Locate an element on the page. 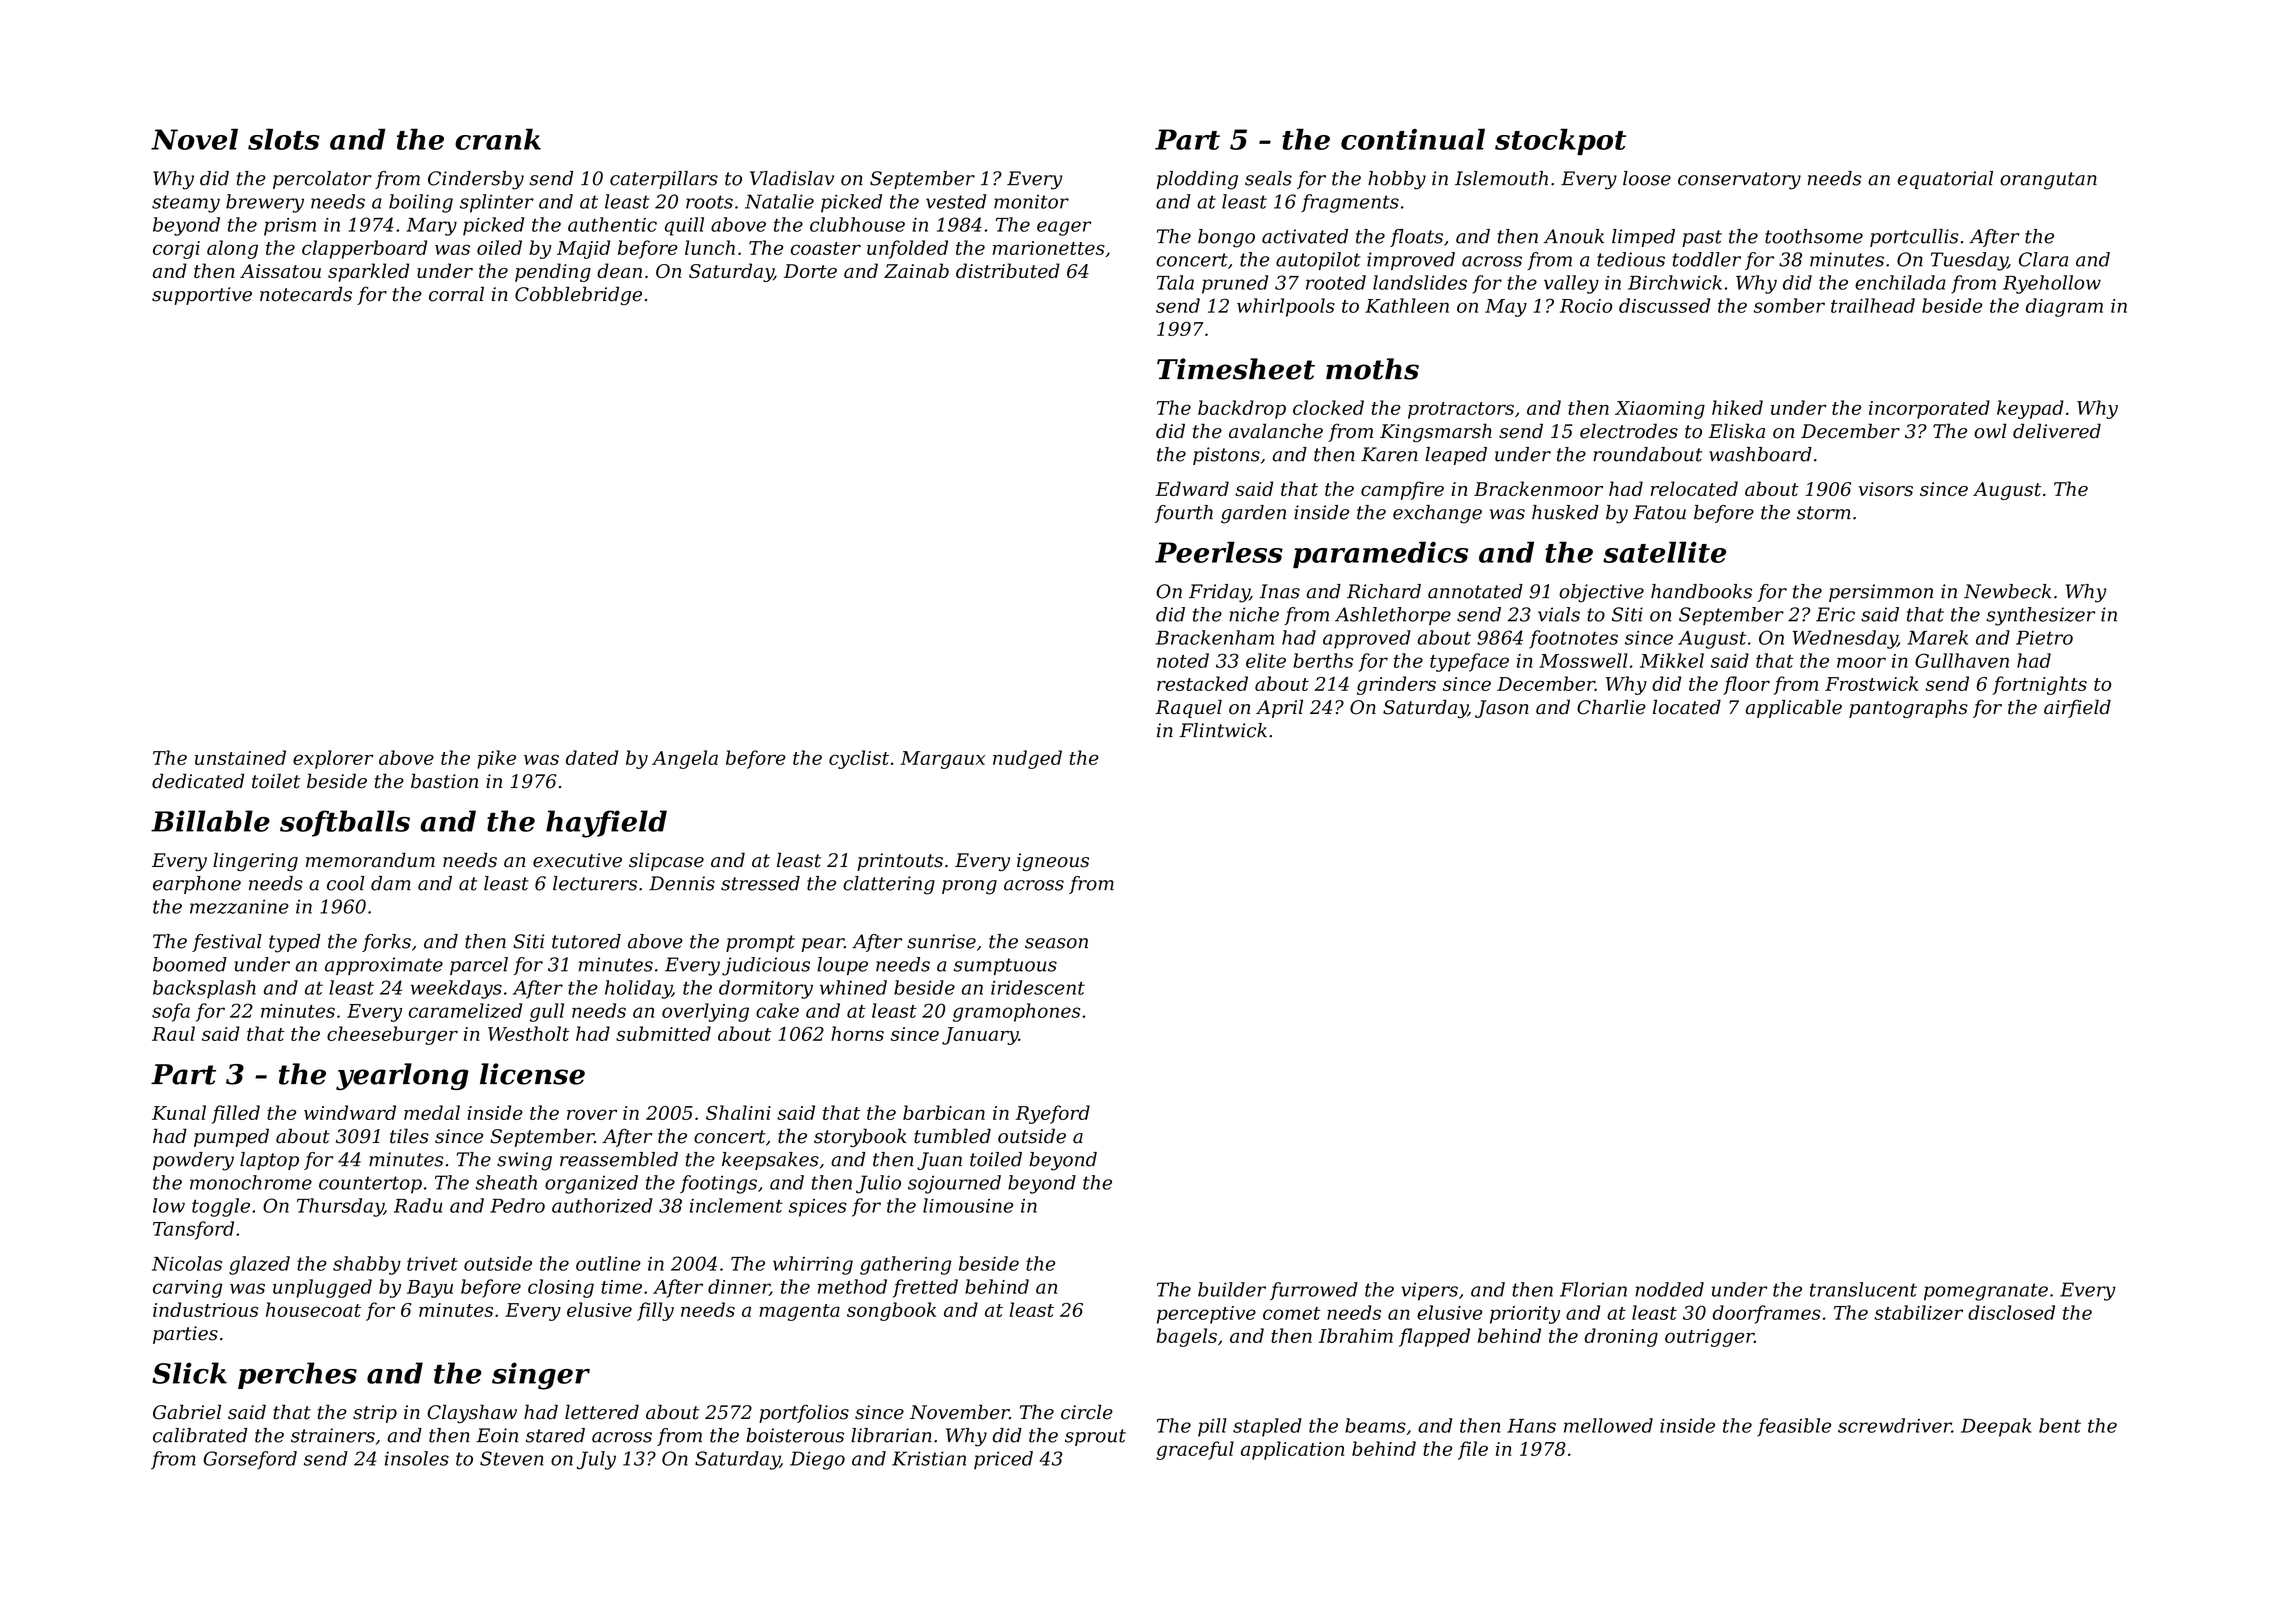  pending is located at coordinates (553, 272).
